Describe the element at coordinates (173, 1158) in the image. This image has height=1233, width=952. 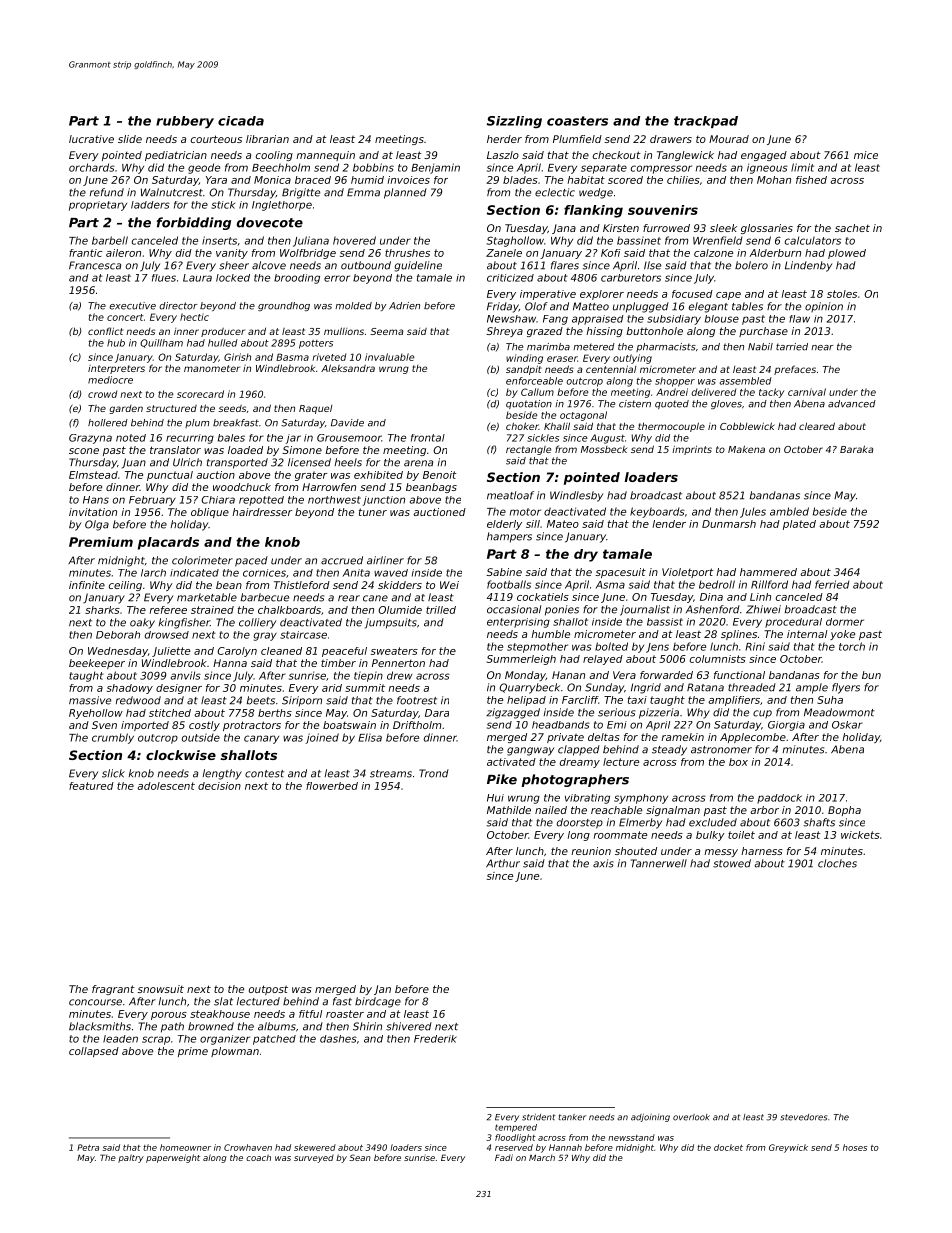
I see `paperweight` at that location.
